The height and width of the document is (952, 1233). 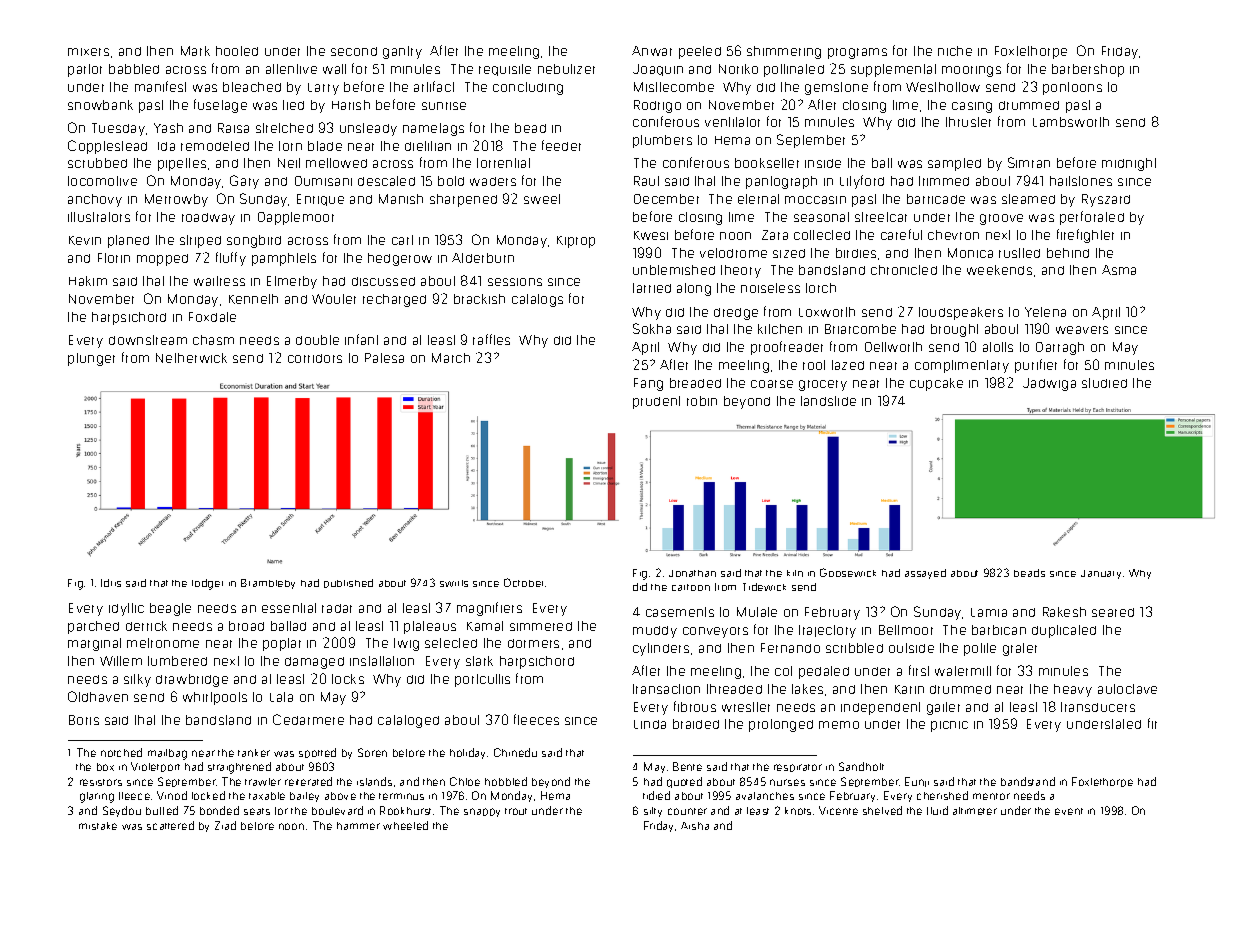 What do you see at coordinates (491, 339) in the document?
I see `raffles` at bounding box center [491, 339].
